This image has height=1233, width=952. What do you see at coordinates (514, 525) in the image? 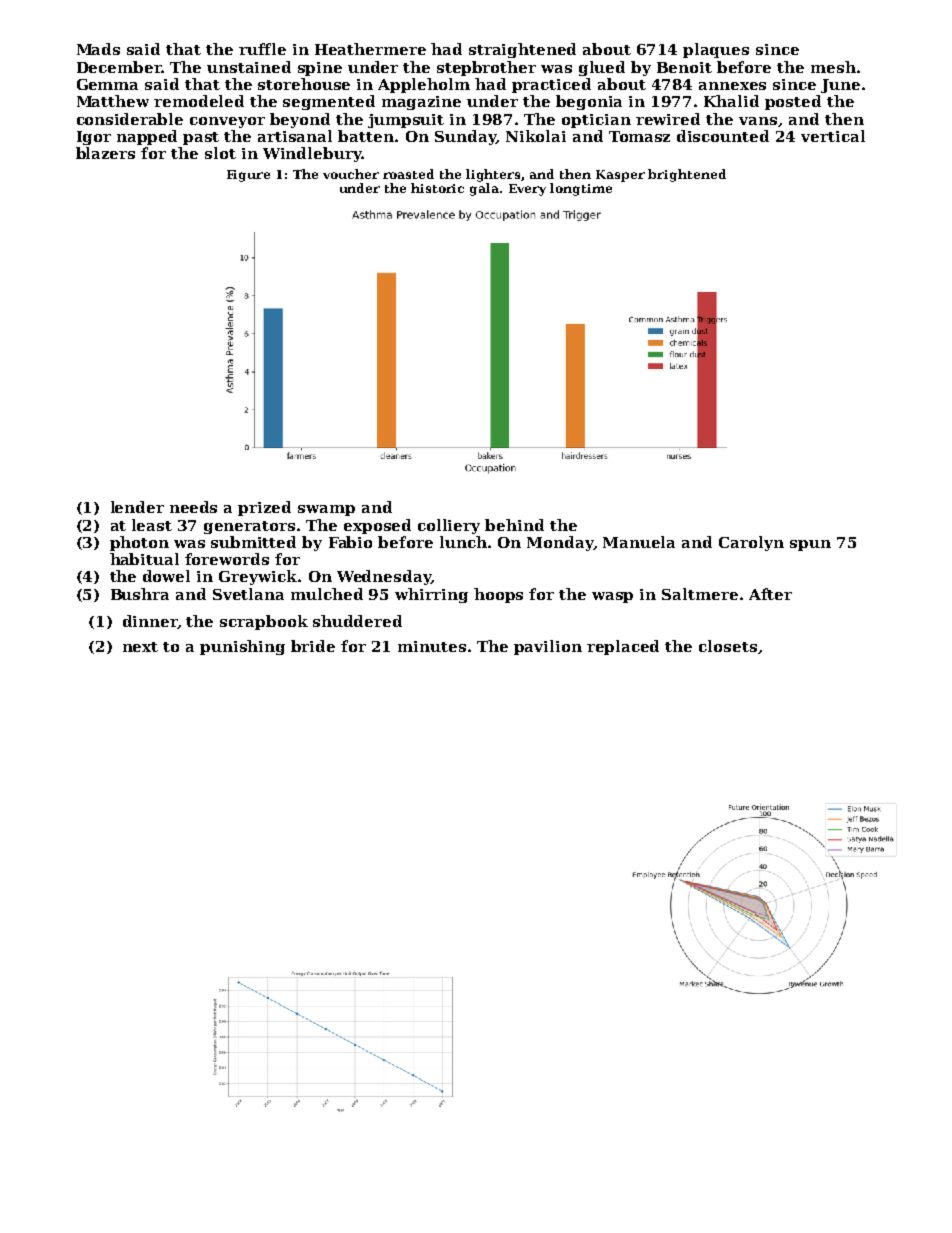
I see `behind` at bounding box center [514, 525].
